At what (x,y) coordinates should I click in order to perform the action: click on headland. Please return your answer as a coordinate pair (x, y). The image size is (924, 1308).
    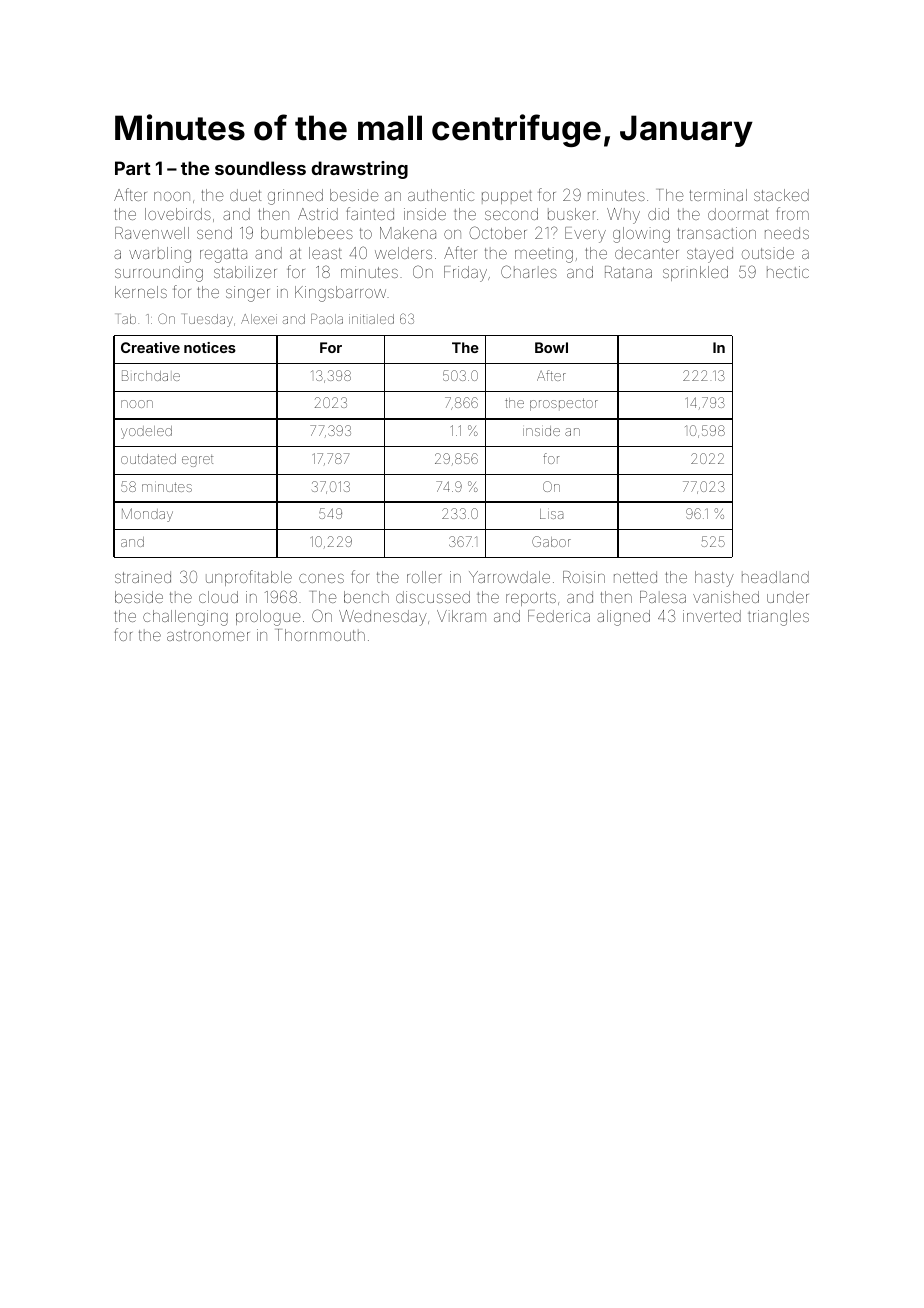
    Looking at the image, I should click on (775, 577).
